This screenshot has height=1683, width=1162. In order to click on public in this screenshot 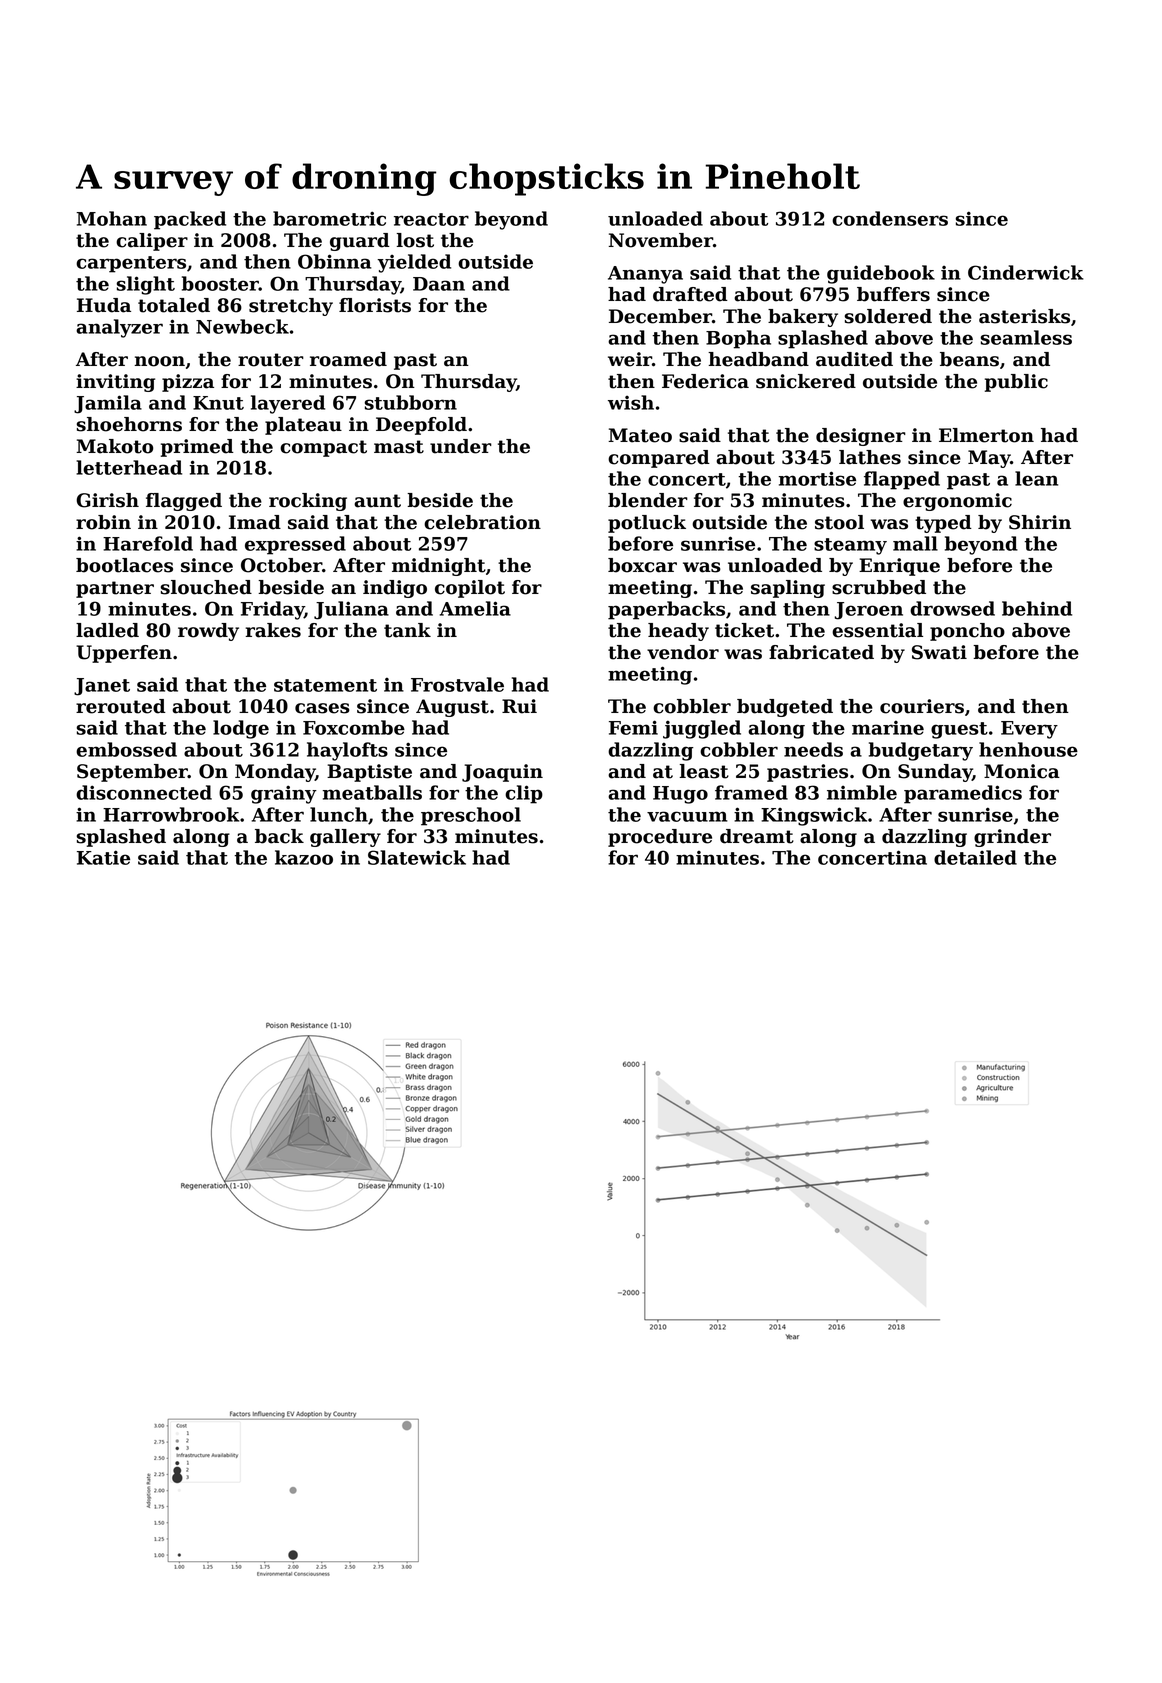, I will do `click(1016, 383)`.
